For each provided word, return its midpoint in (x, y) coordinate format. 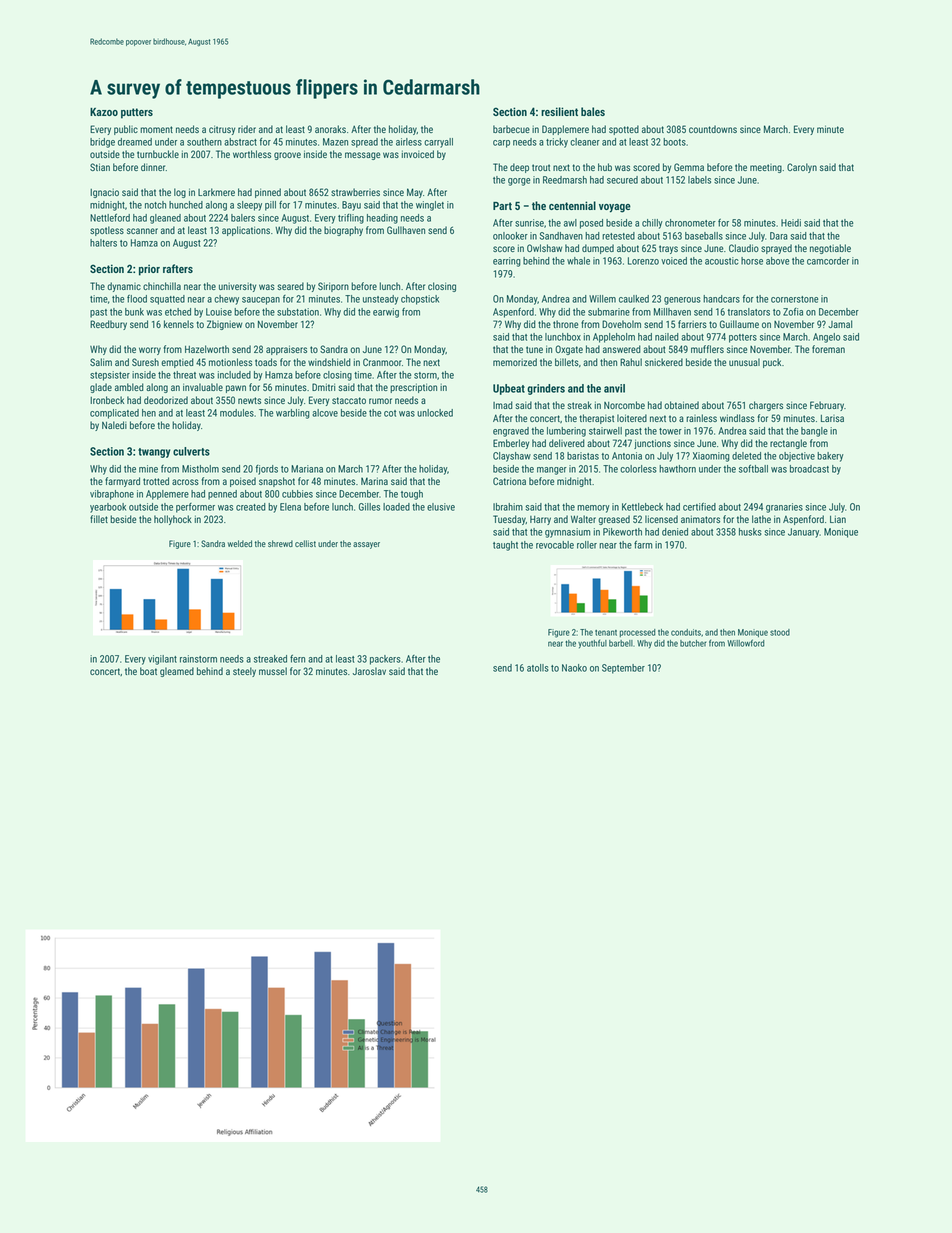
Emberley (511, 444)
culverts (191, 451)
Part (502, 206)
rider (247, 129)
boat (148, 671)
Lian (838, 519)
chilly (652, 224)
